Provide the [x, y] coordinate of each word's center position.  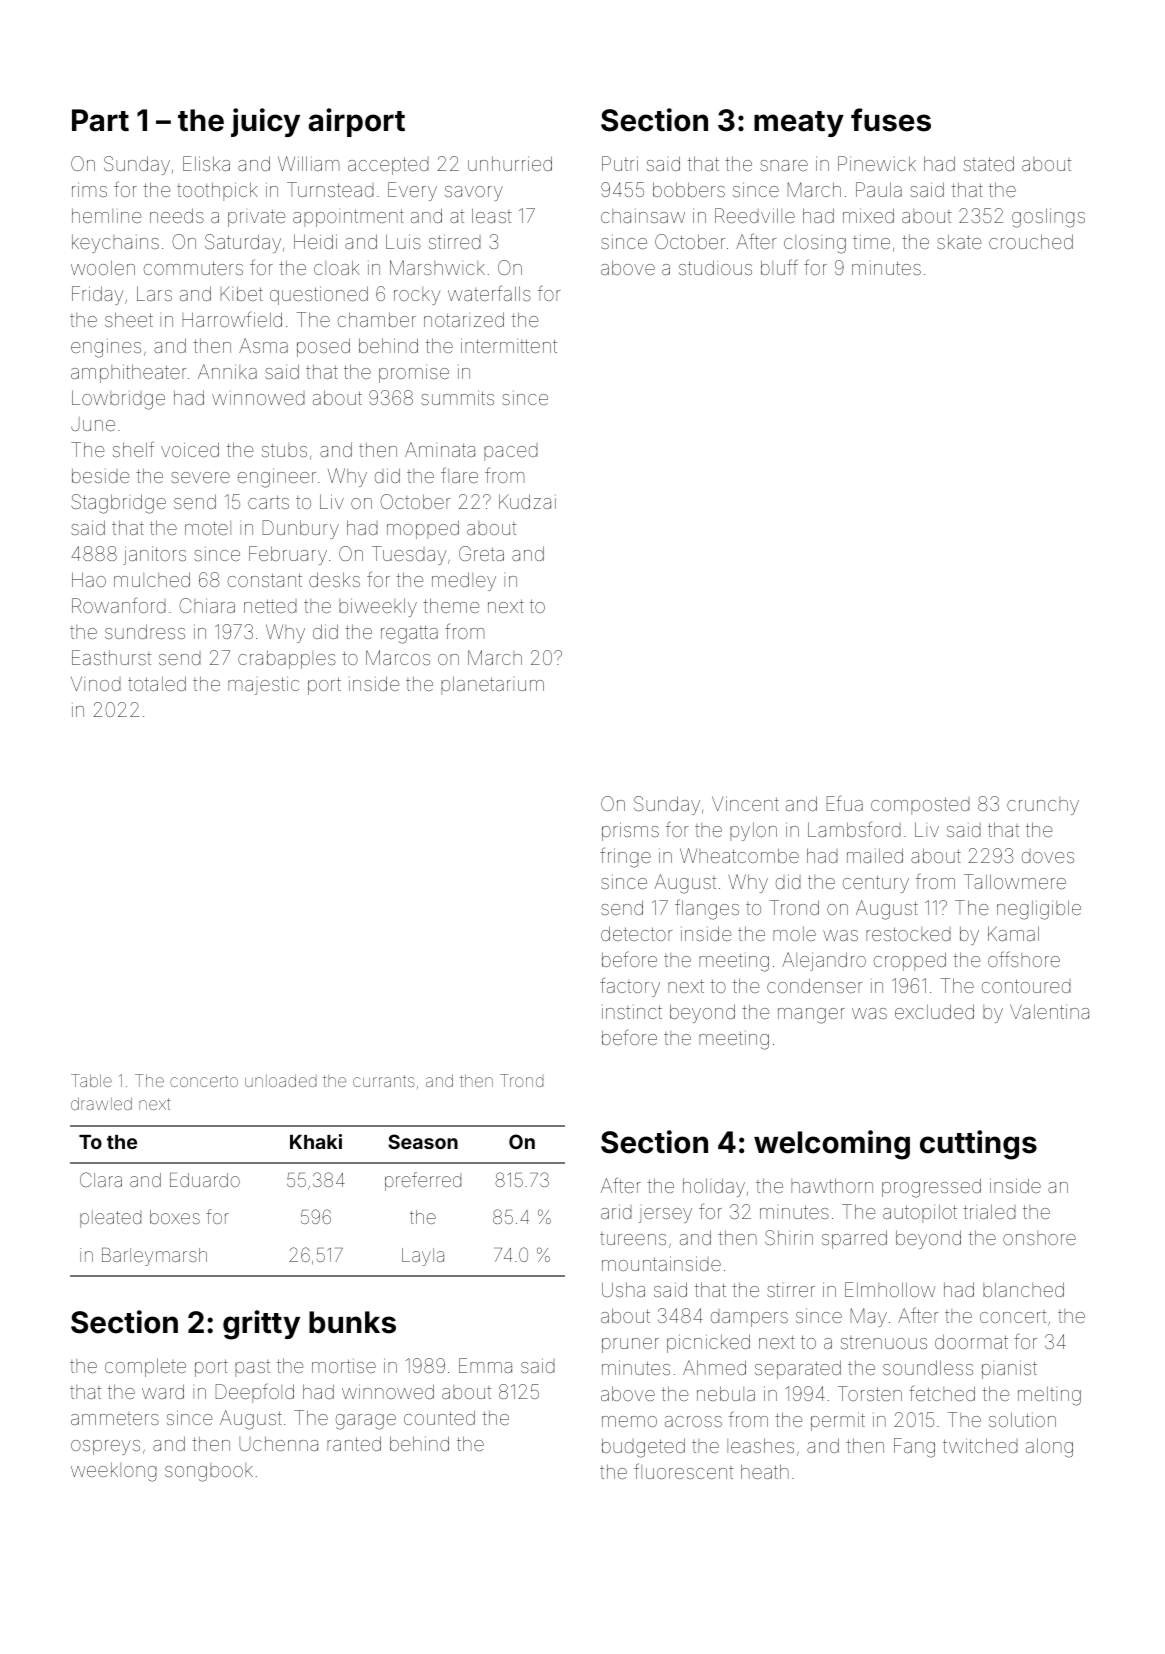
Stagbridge [118, 504]
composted [920, 806]
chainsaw [643, 216]
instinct [632, 1012]
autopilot [920, 1213]
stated [989, 163]
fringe [625, 857]
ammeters [115, 1418]
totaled [157, 683]
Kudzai [527, 501]
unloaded [280, 1080]
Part [100, 120]
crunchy [1043, 806]
